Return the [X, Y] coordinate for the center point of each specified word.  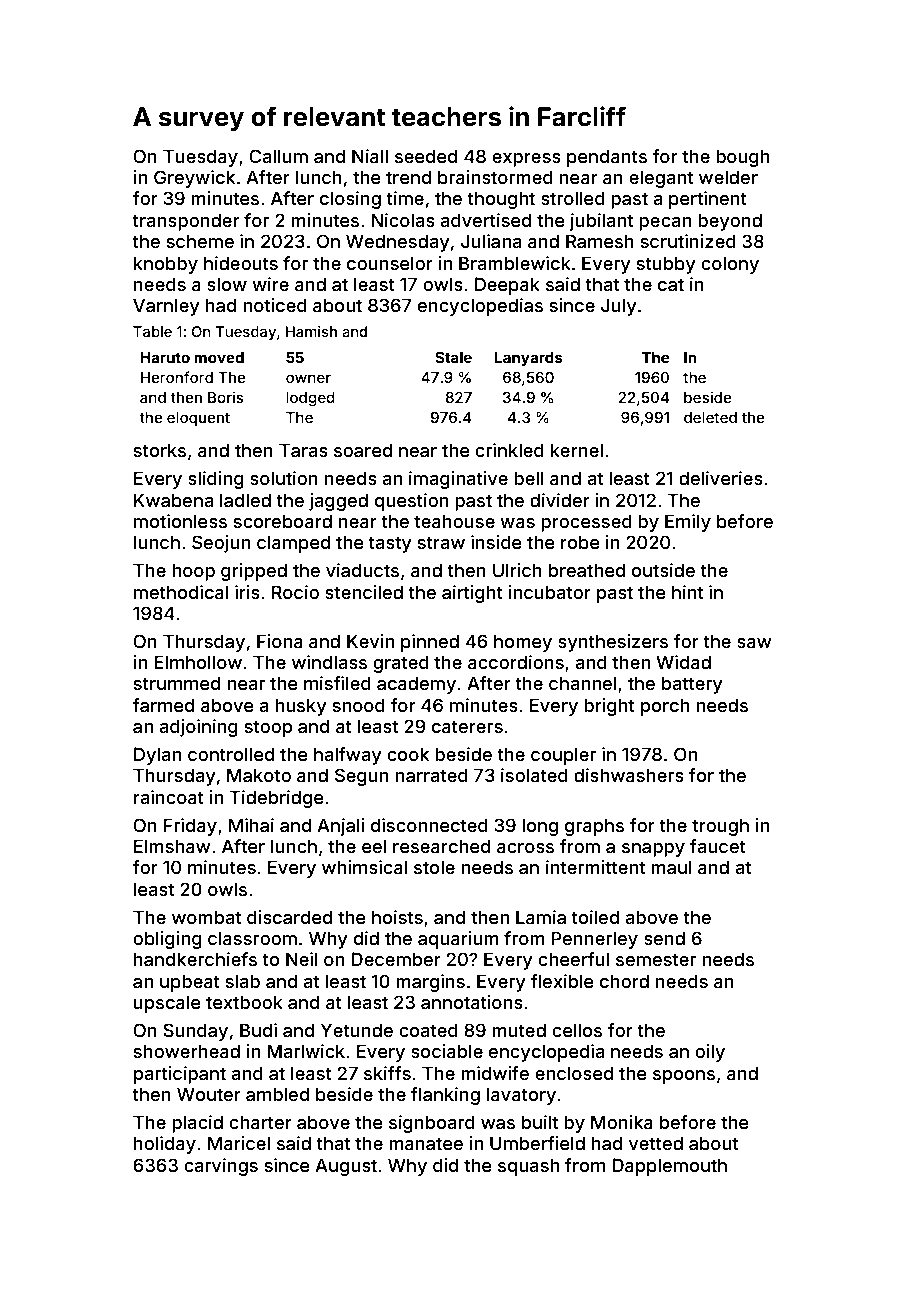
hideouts [241, 263]
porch [665, 707]
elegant [661, 179]
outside [663, 570]
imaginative [458, 480]
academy [416, 685]
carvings [221, 1167]
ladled [245, 500]
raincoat [169, 797]
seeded [426, 156]
